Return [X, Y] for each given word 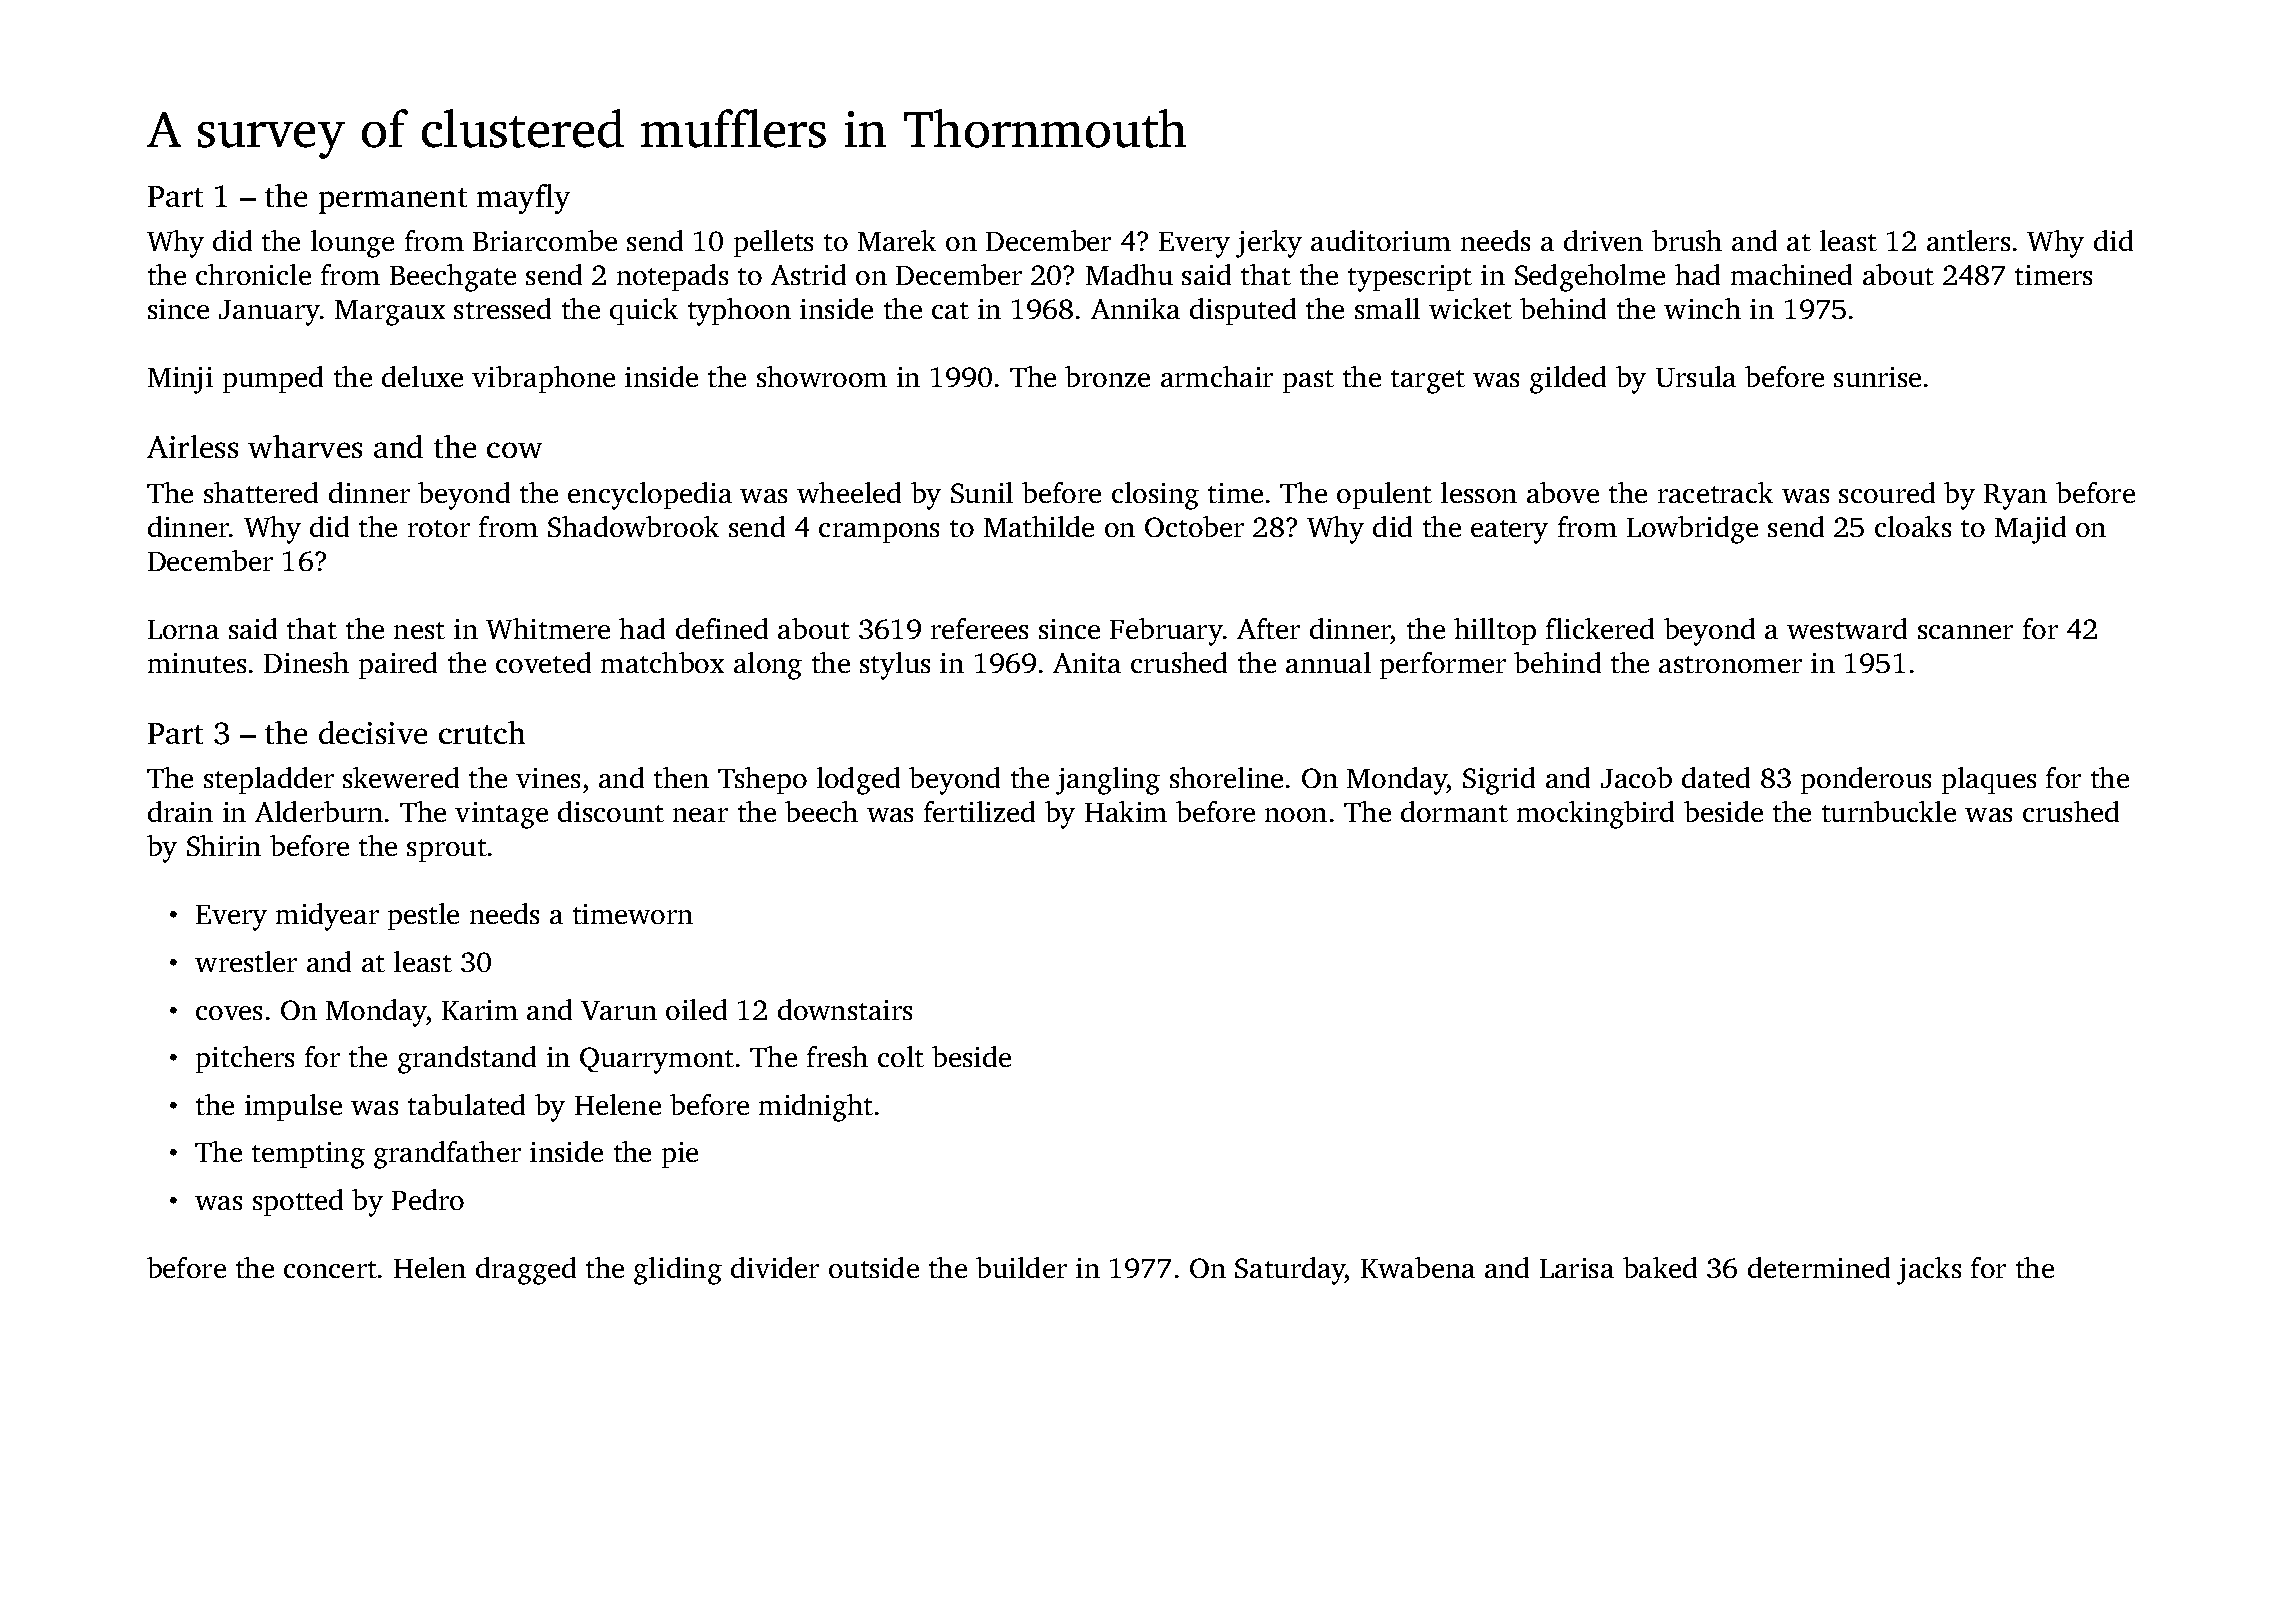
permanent [393, 201]
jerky [1269, 244]
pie [680, 1155]
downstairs [845, 1009]
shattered [261, 492]
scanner [1965, 632]
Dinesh [306, 662]
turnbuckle [1889, 811]
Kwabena [1418, 1267]
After [1268, 628]
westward [1847, 628]
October [1194, 526]
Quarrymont [657, 1060]
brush [1687, 240]
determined [1819, 1267]
